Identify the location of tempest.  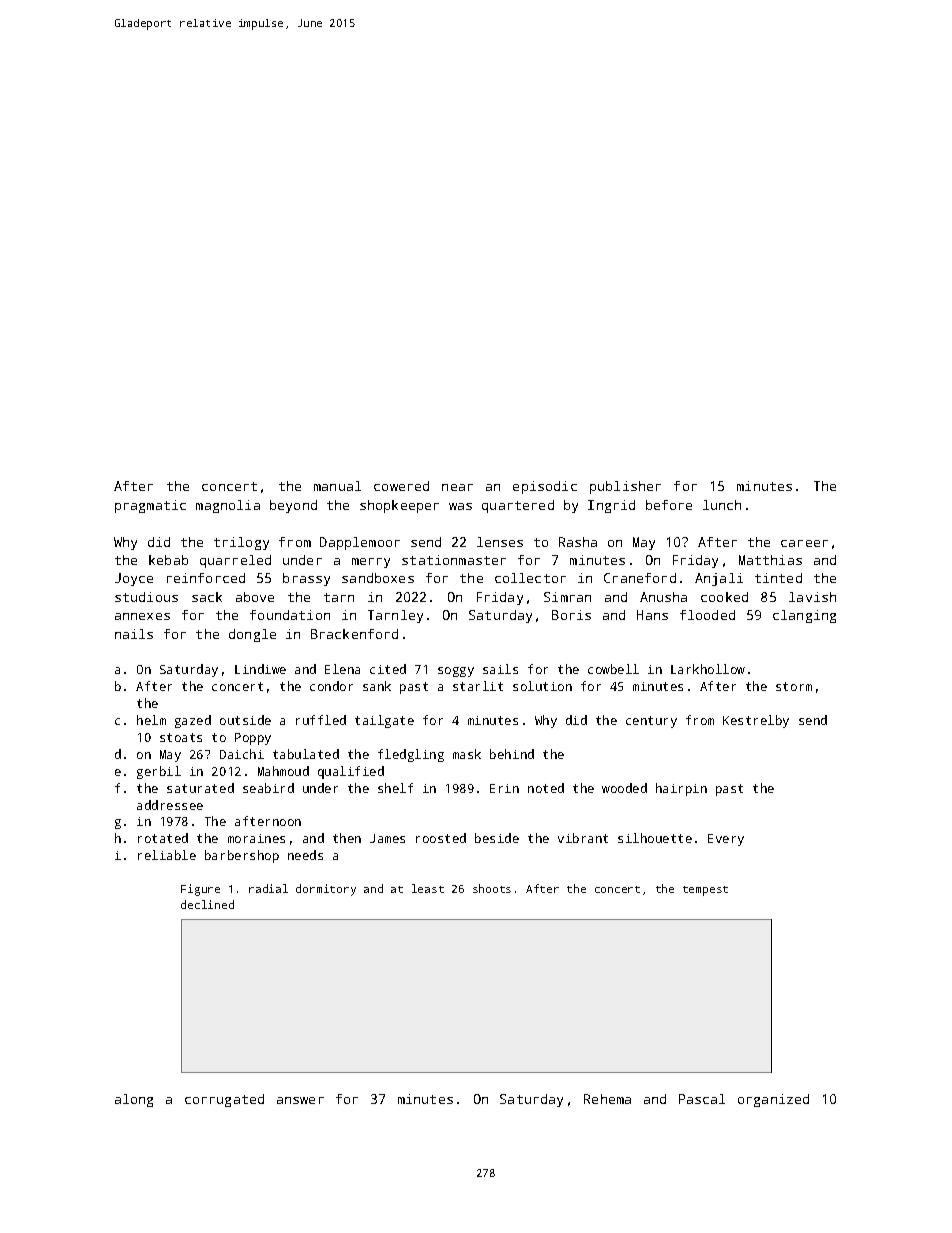
(705, 891).
